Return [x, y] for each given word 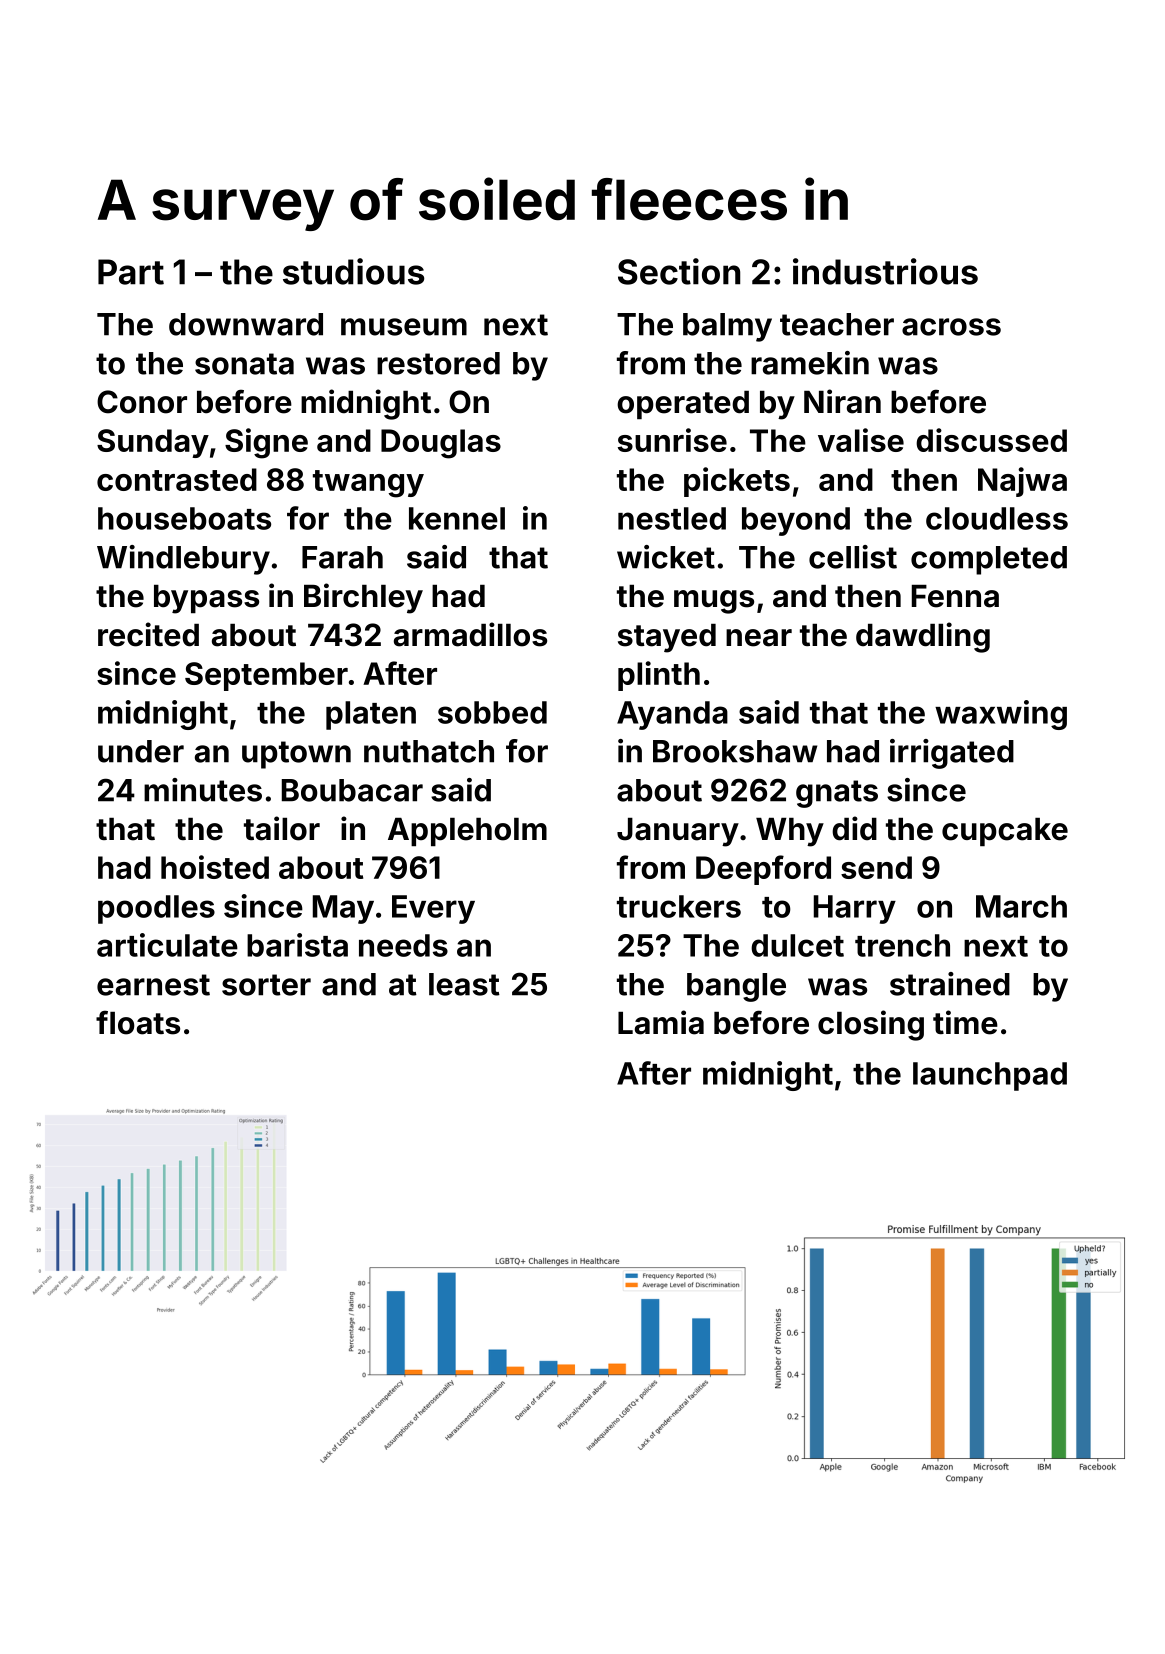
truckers [679, 906]
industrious [885, 271]
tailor [282, 828]
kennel [457, 518]
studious [353, 271]
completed [989, 560]
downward [246, 324]
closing [871, 1025]
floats [138, 1022]
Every [433, 909]
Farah [342, 557]
